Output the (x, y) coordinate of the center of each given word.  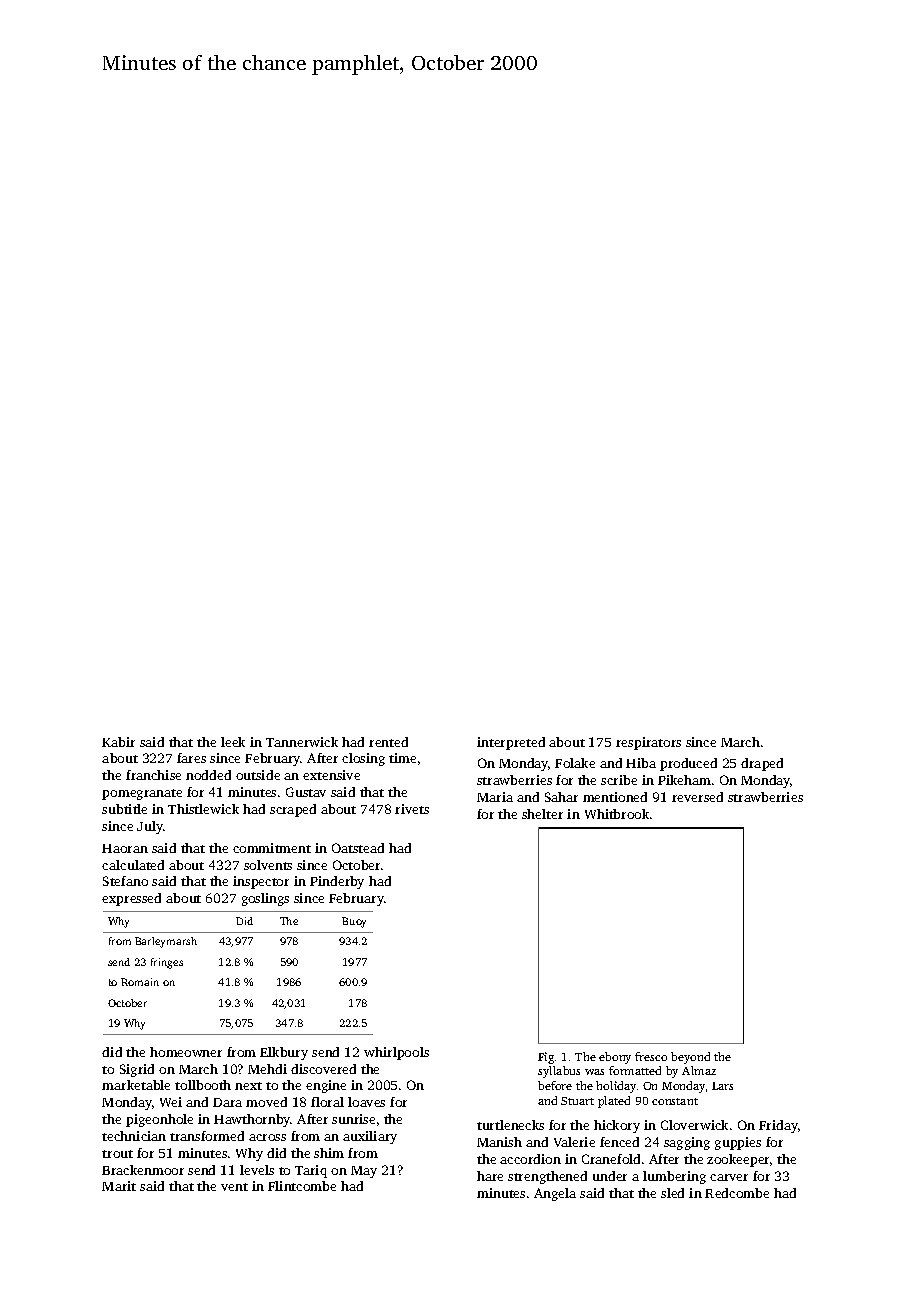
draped (762, 764)
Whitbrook (617, 814)
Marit (119, 1186)
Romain (140, 982)
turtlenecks (510, 1125)
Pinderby (337, 882)
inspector (261, 882)
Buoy (354, 922)
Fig (546, 1058)
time (402, 758)
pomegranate (142, 794)
